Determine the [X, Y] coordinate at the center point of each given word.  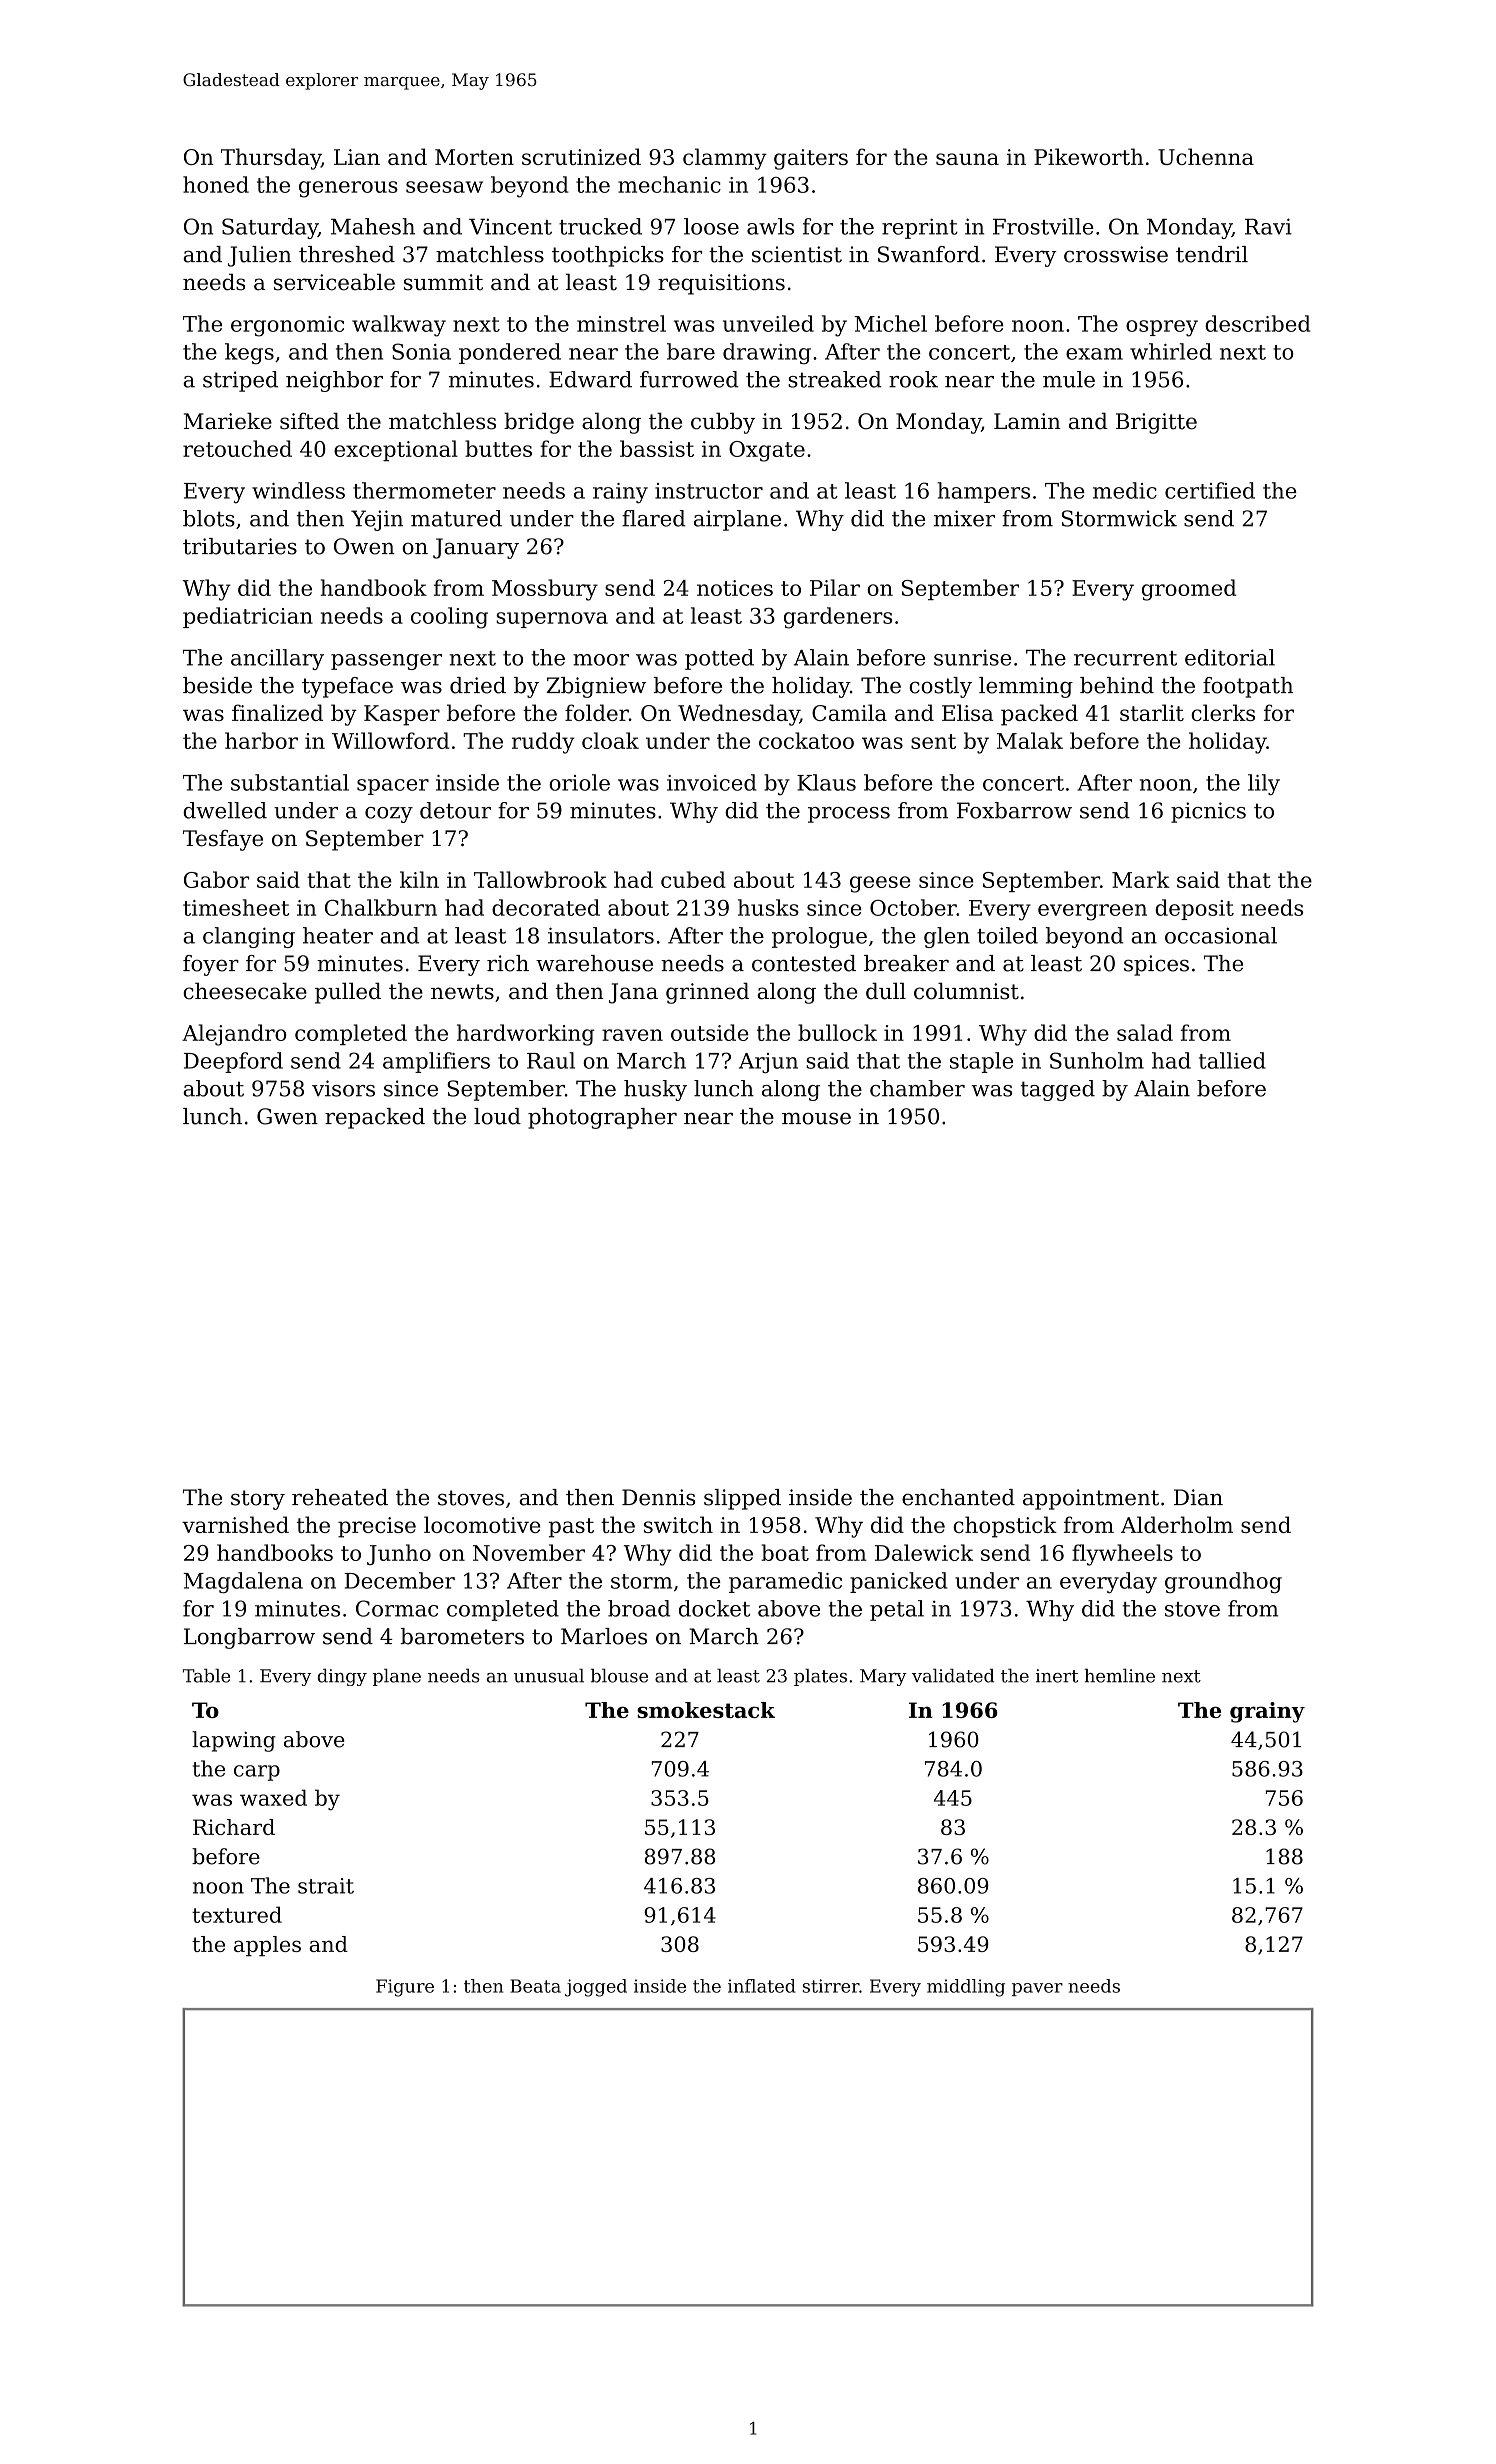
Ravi [1268, 226]
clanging [249, 937]
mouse [816, 1118]
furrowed [689, 379]
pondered [510, 353]
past [571, 1528]
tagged [1058, 1090]
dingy [342, 1677]
